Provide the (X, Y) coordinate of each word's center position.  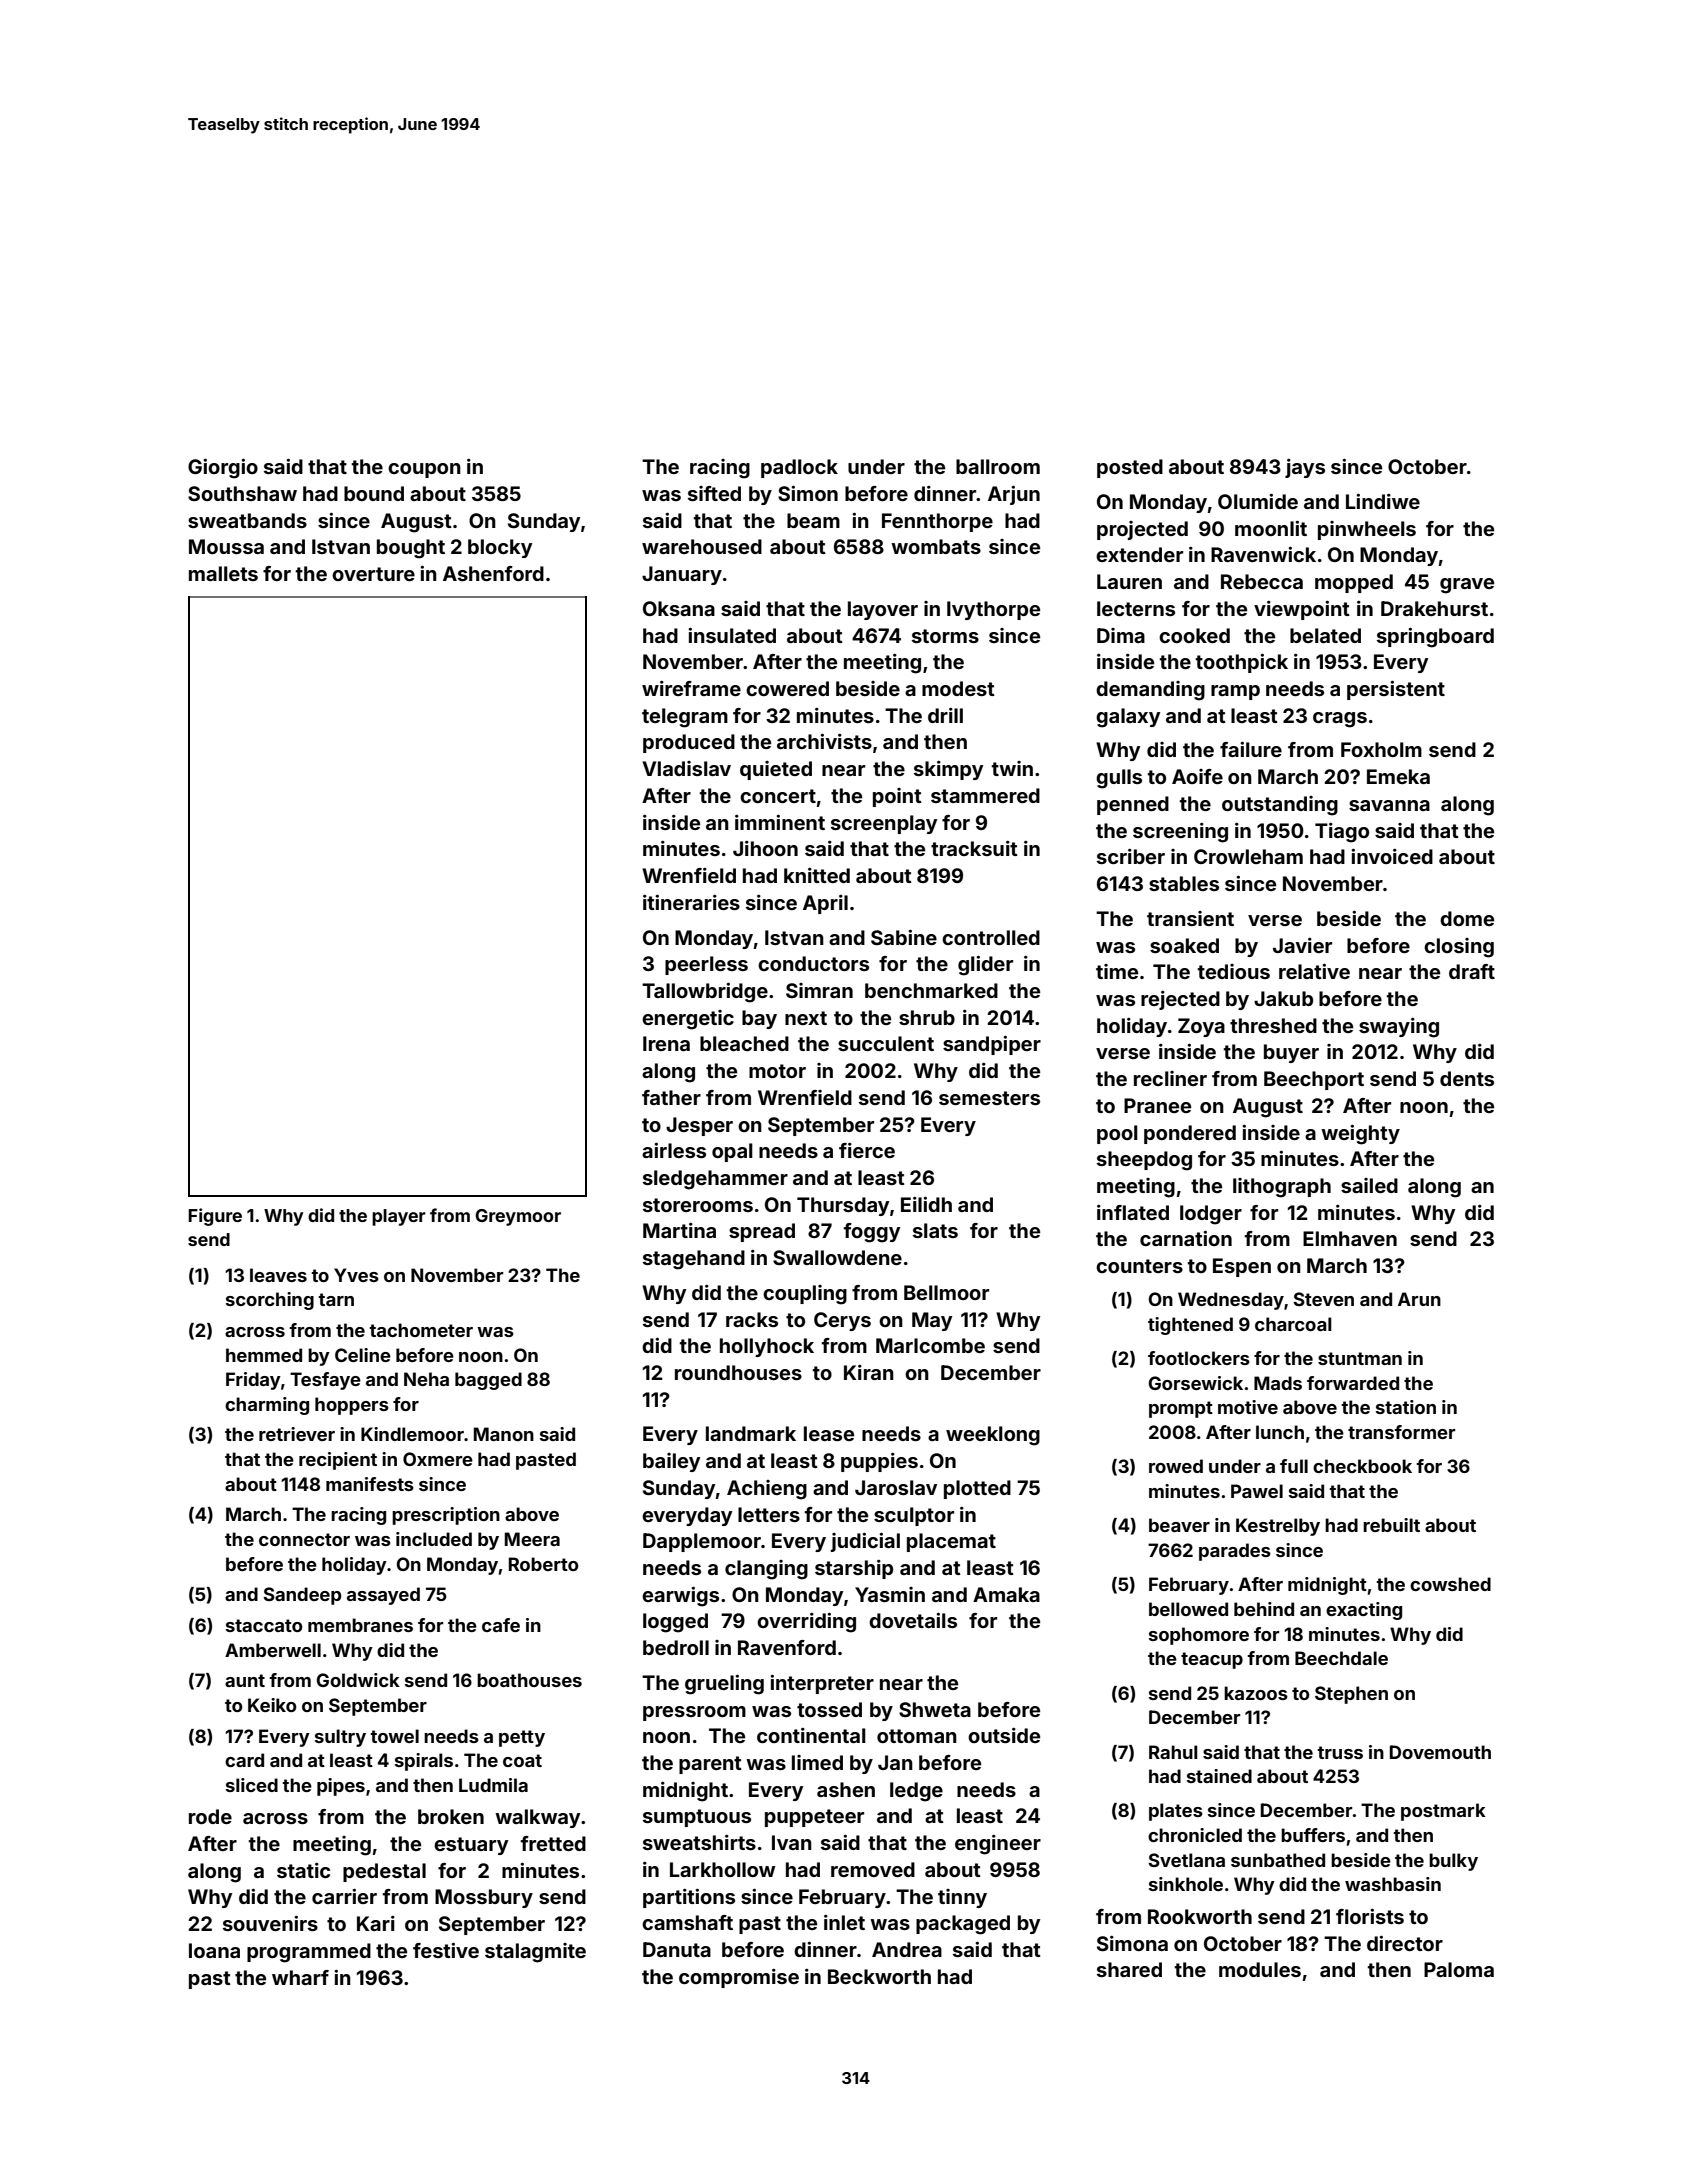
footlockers (1199, 1358)
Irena (666, 1043)
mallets (223, 573)
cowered (787, 688)
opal (732, 1152)
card (244, 1760)
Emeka (1398, 776)
